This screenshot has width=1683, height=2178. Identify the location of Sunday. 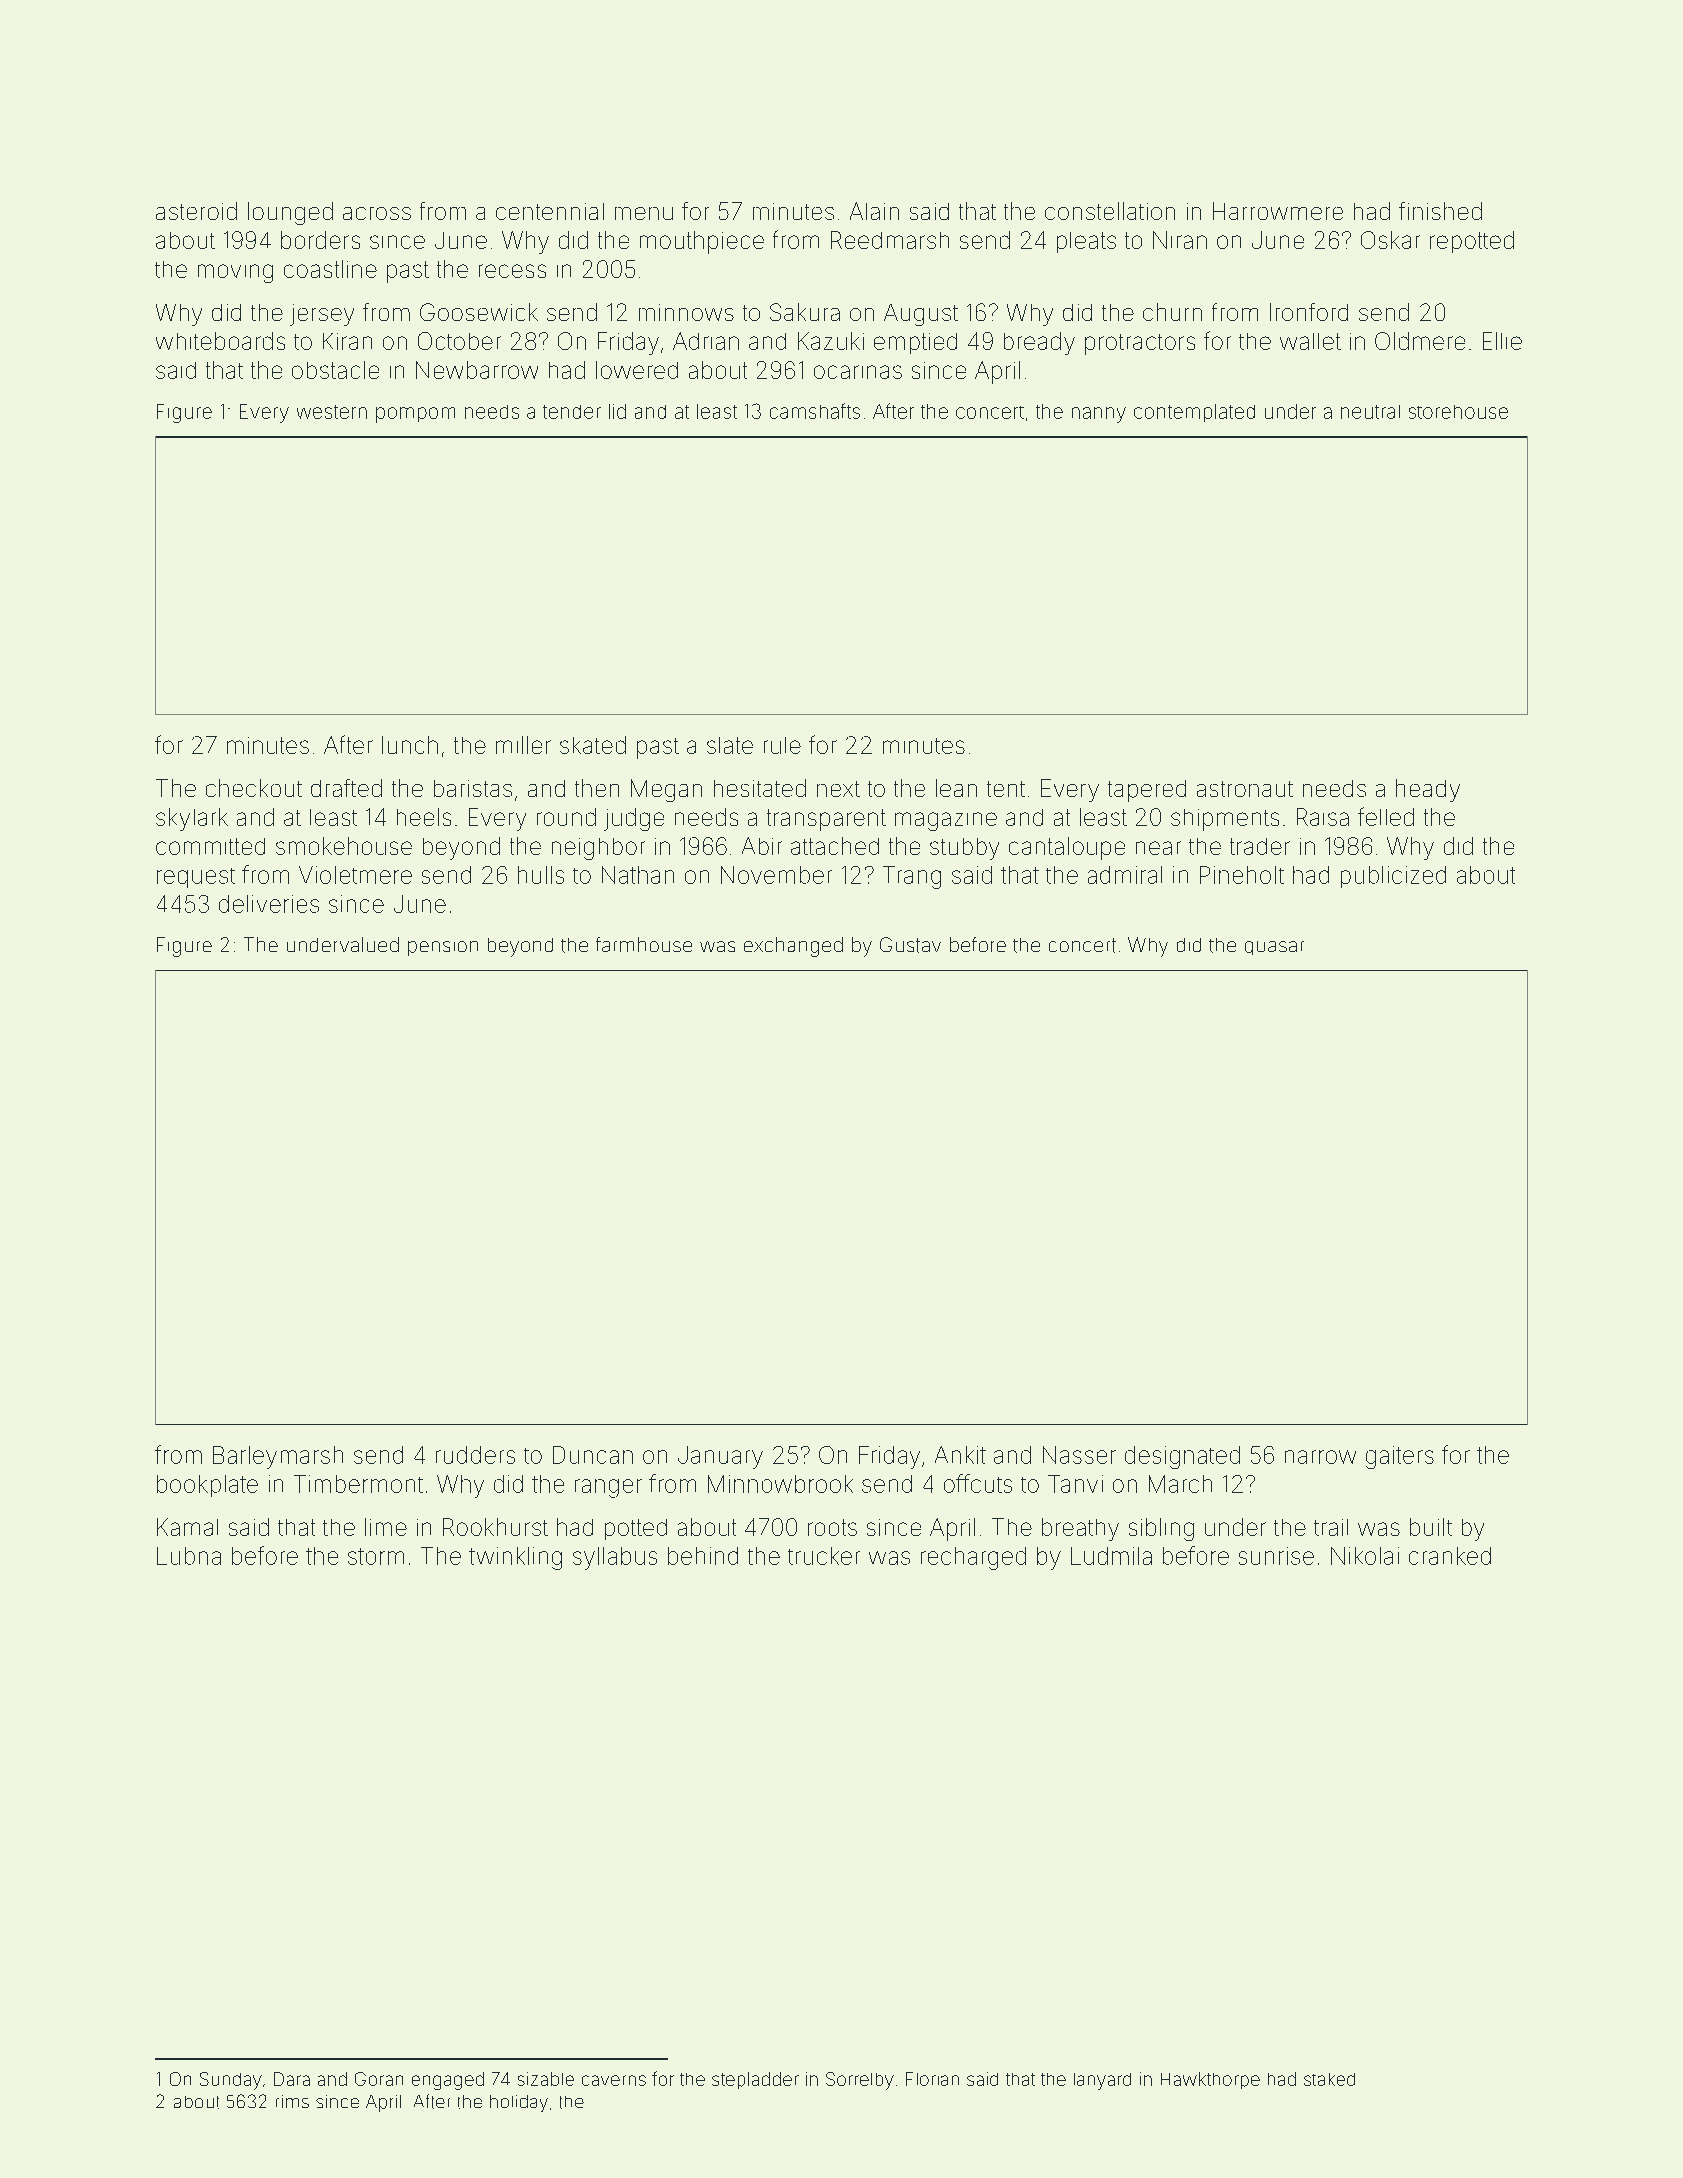
(231, 2081).
